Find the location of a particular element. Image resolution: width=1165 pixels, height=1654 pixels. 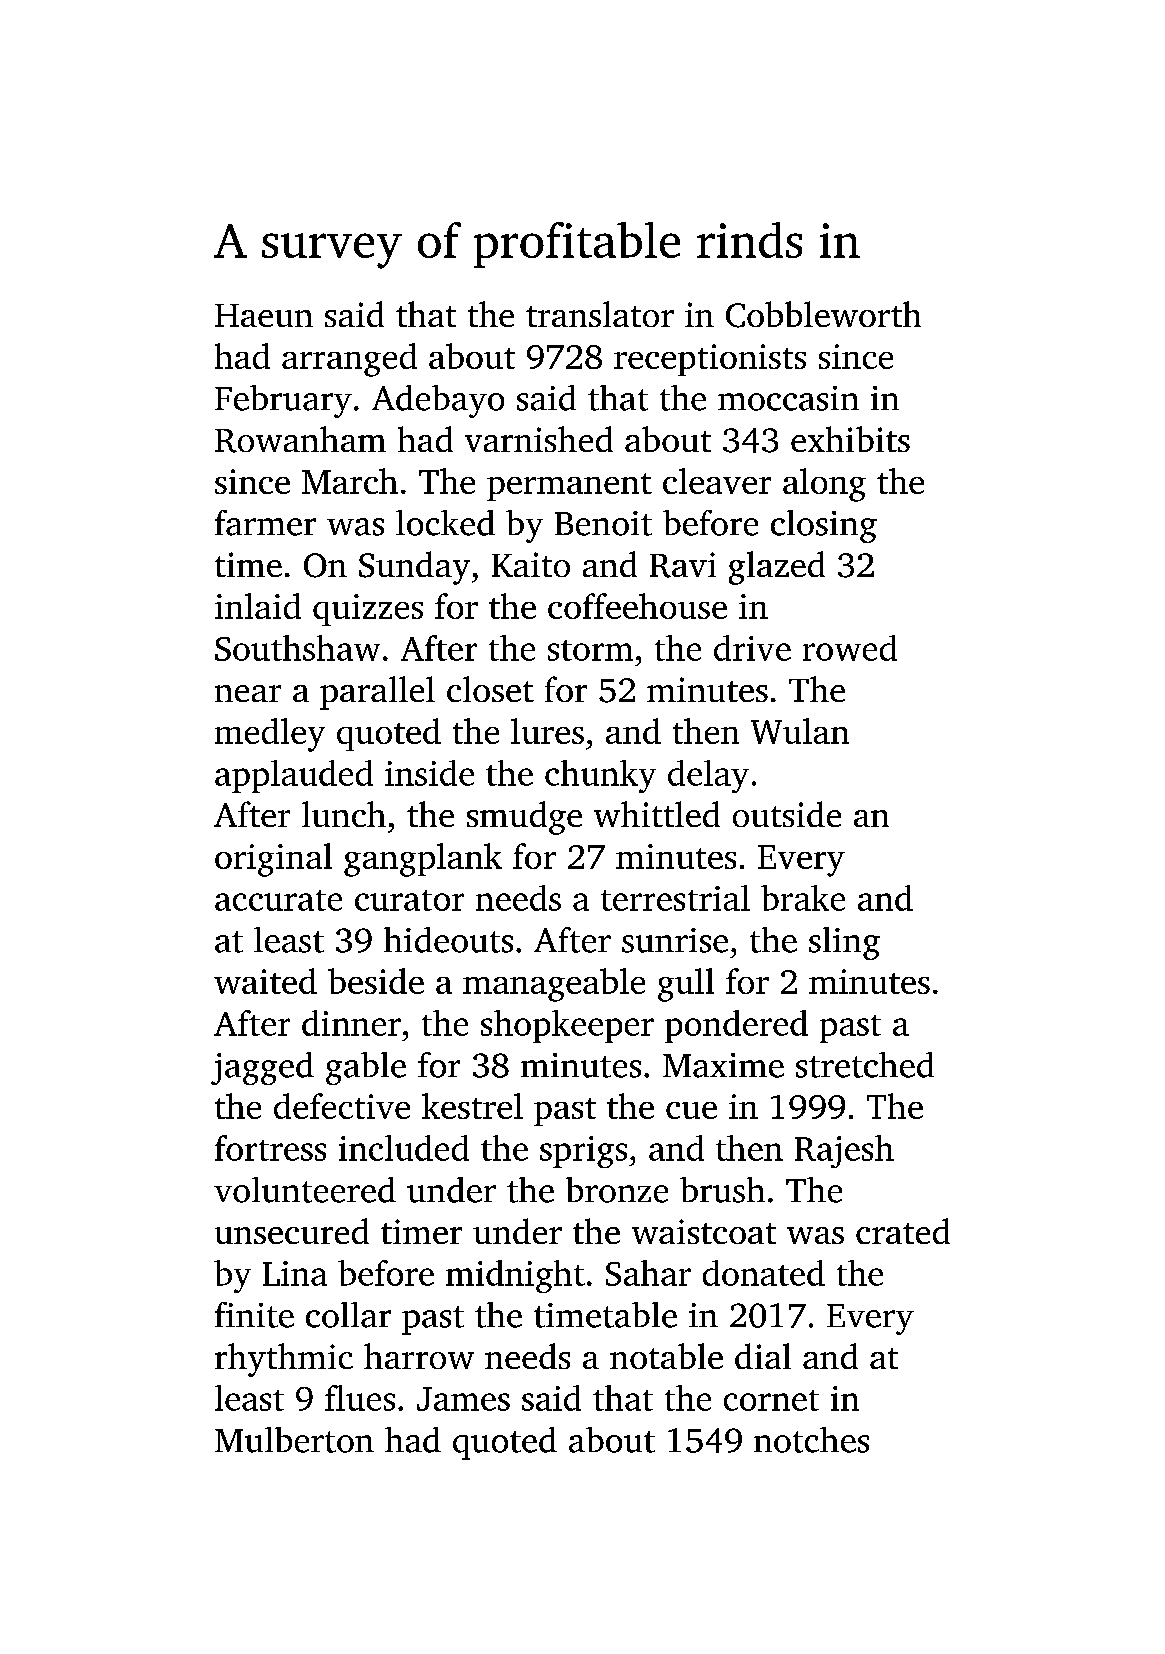

varnished is located at coordinates (539, 439).
